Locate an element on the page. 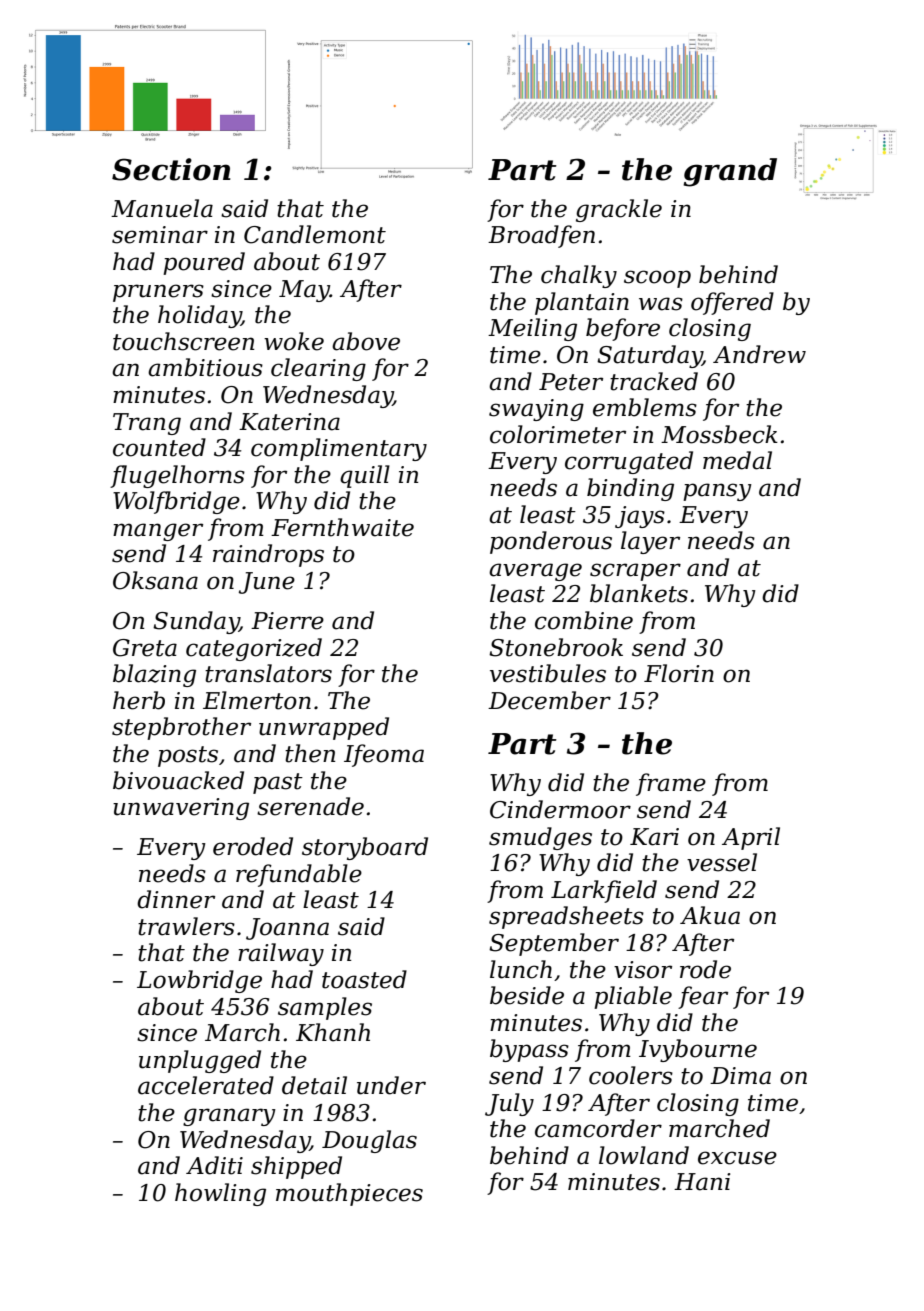 This document has height=1311, width=924. smudges is located at coordinates (540, 838).
